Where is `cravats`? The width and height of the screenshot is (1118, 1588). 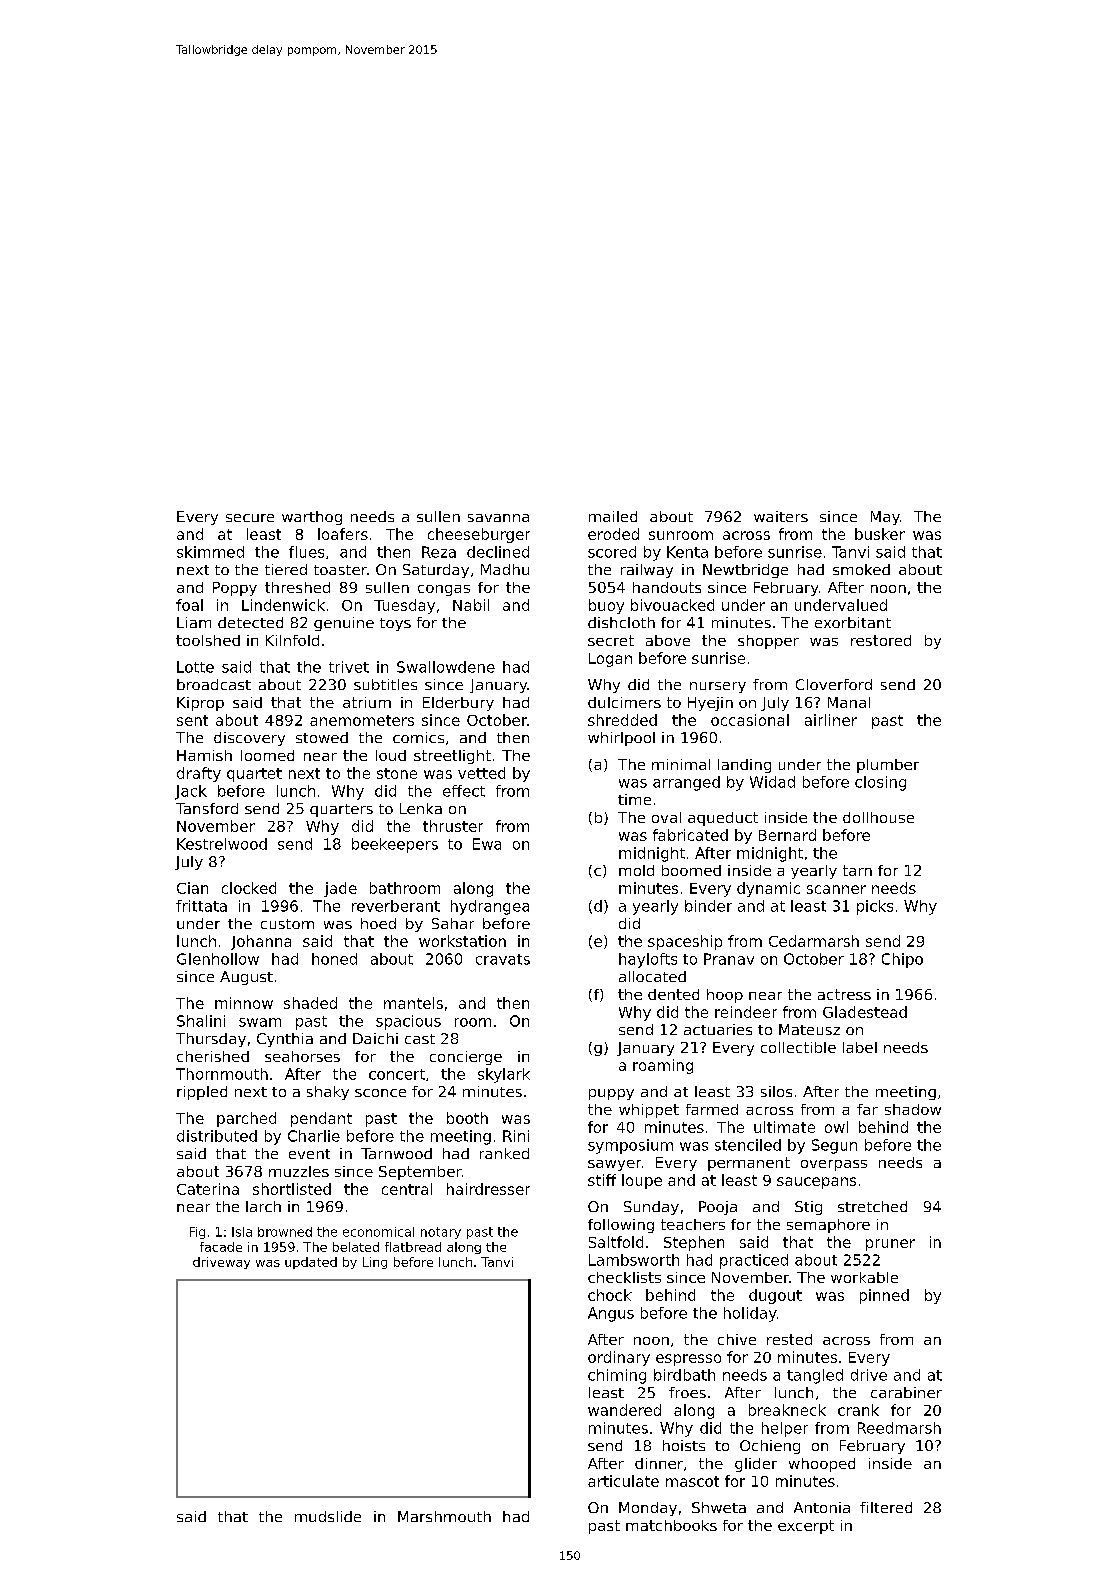
cravats is located at coordinates (503, 959).
